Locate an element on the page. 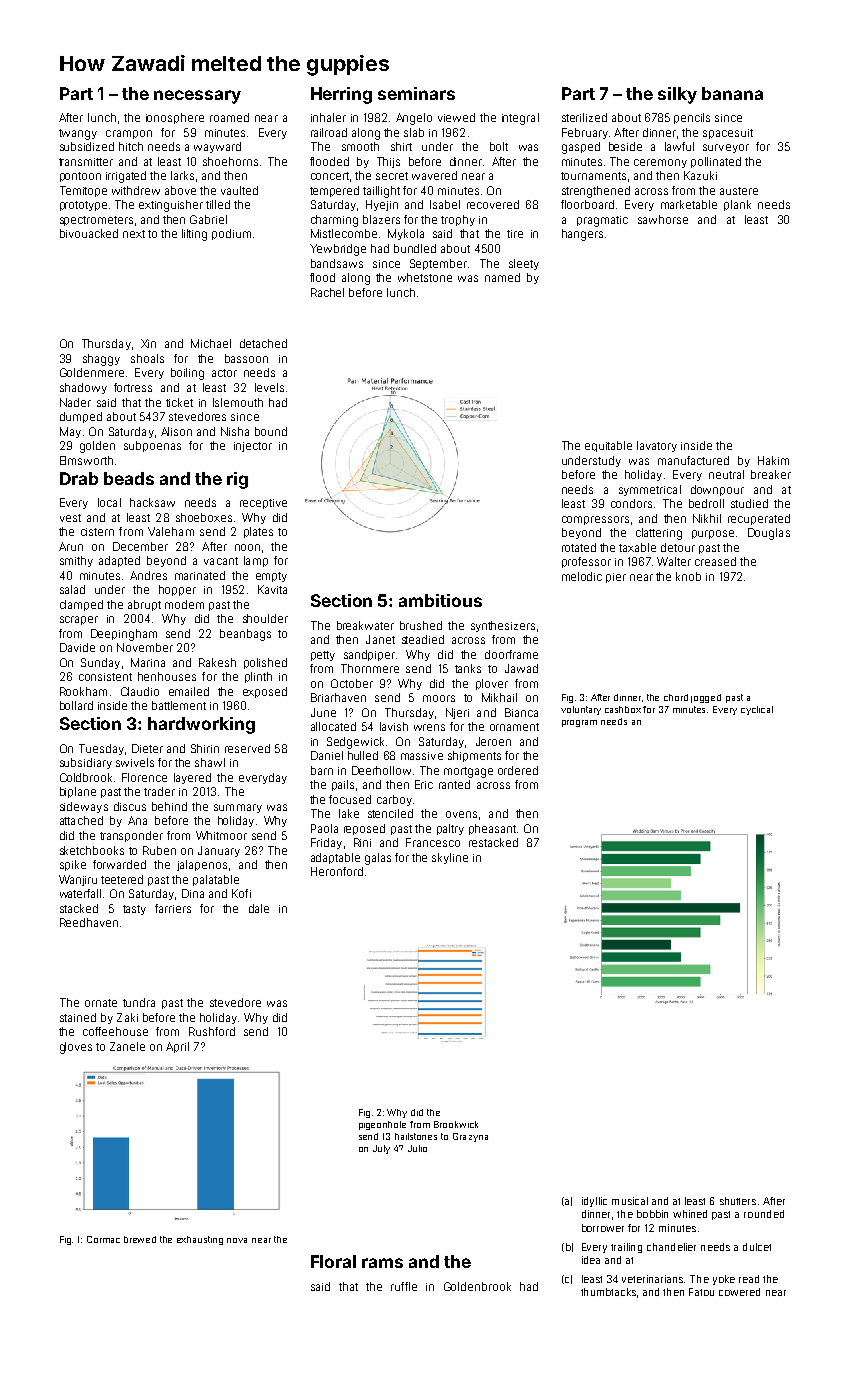 Image resolution: width=849 pixels, height=1400 pixels. attached is located at coordinates (81, 820).
